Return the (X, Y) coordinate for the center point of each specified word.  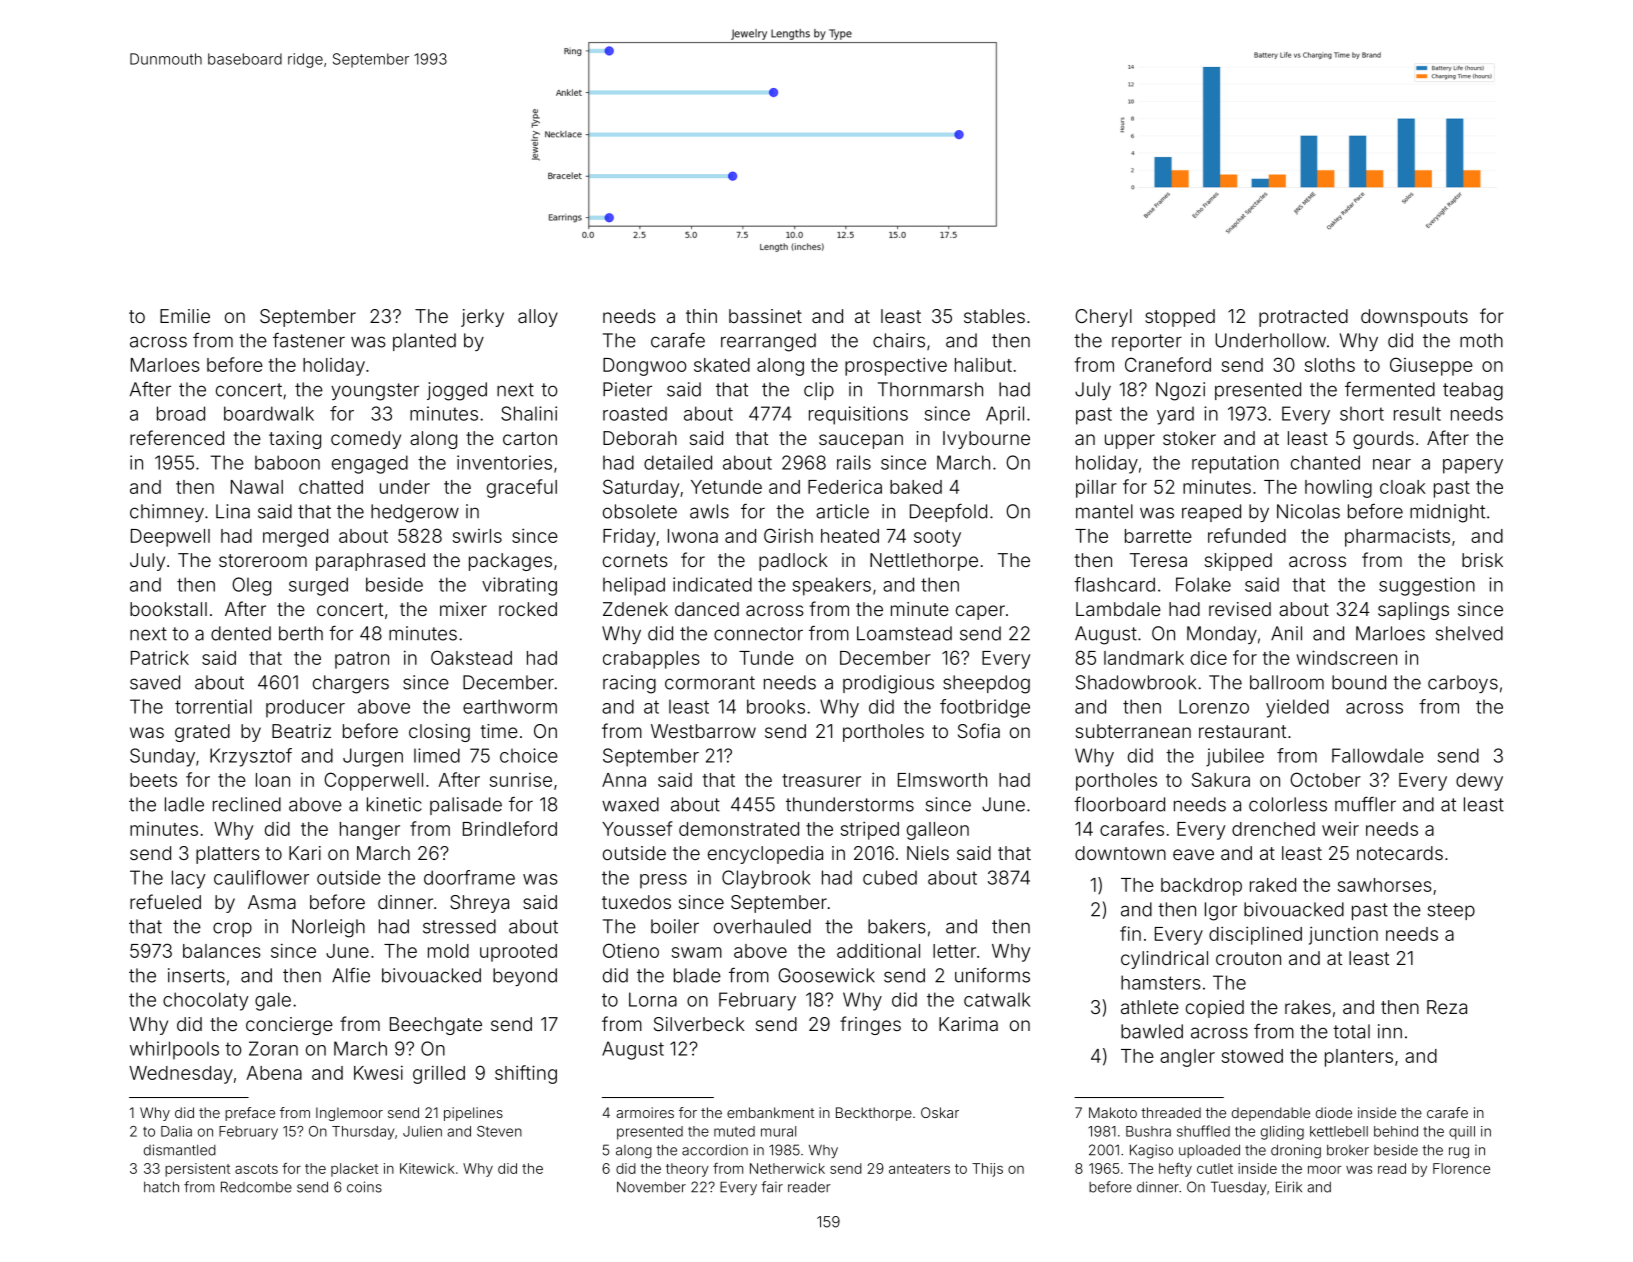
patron (362, 660)
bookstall (168, 609)
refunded (1247, 535)
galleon (938, 831)
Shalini (529, 413)
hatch (161, 1187)
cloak (1403, 487)
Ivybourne (986, 440)
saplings (1413, 611)
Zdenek (635, 609)
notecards (1400, 853)
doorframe (469, 877)
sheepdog (986, 684)
